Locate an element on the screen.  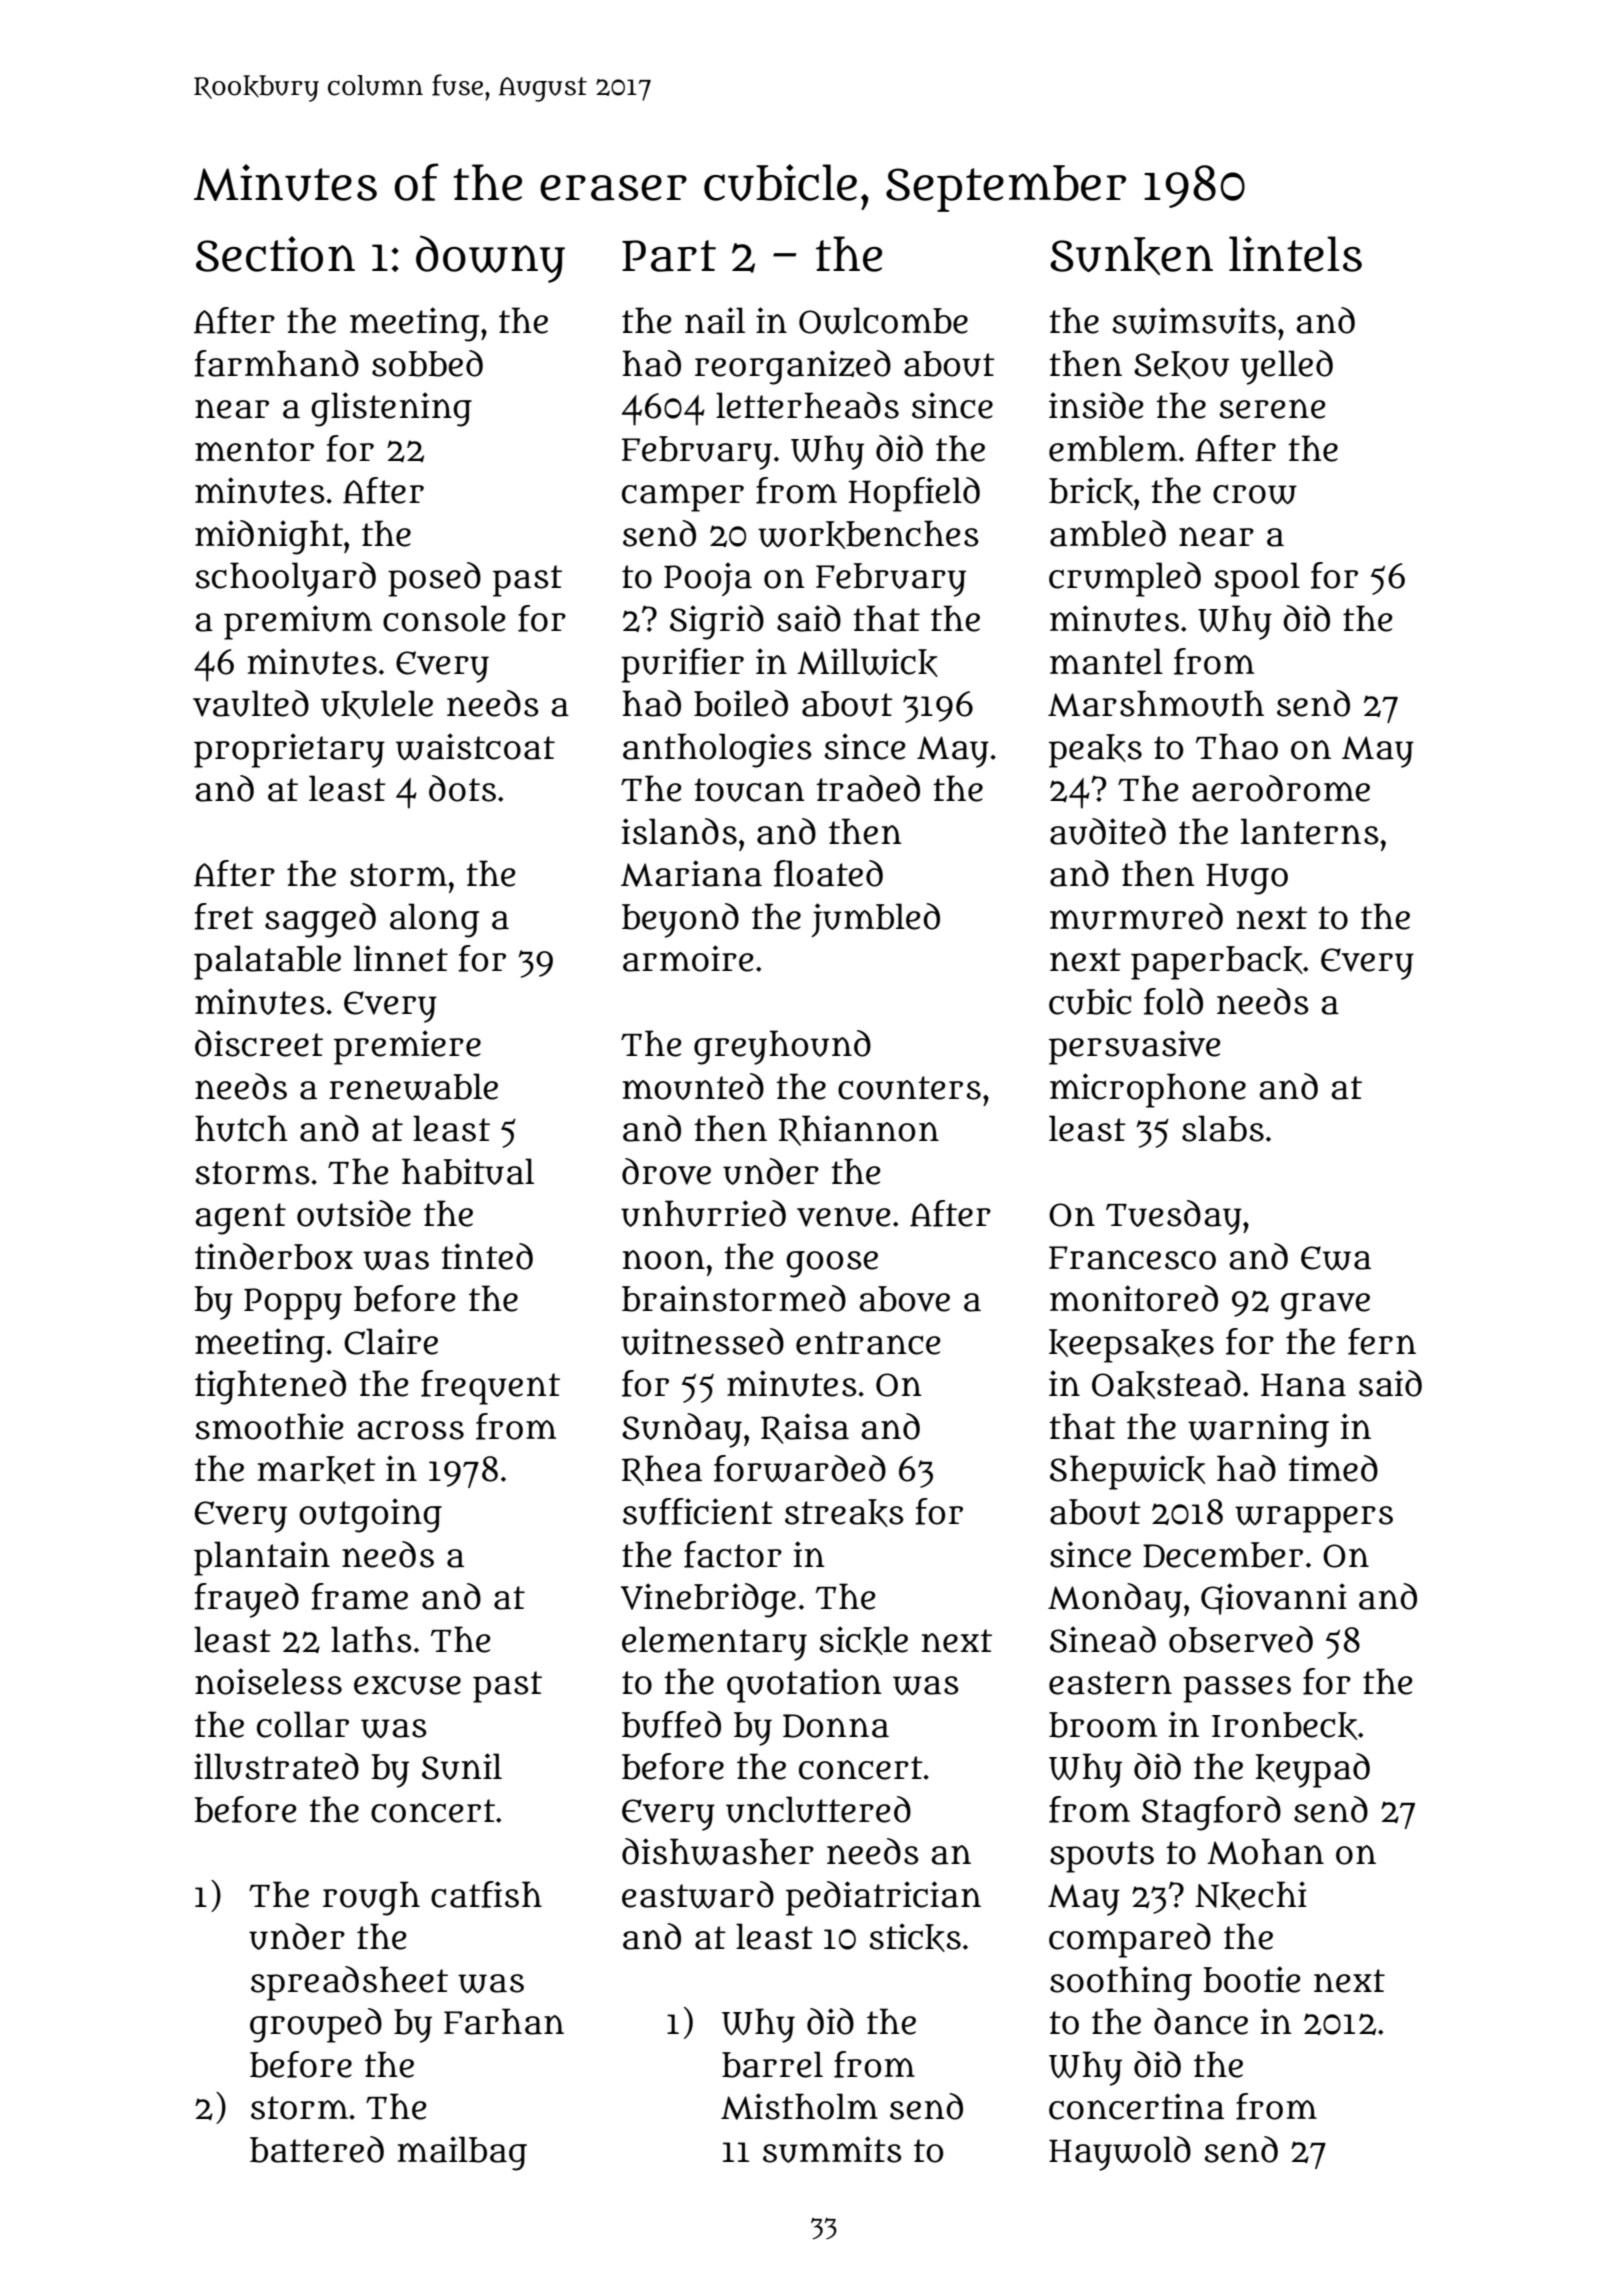
lintels is located at coordinates (1295, 254).
